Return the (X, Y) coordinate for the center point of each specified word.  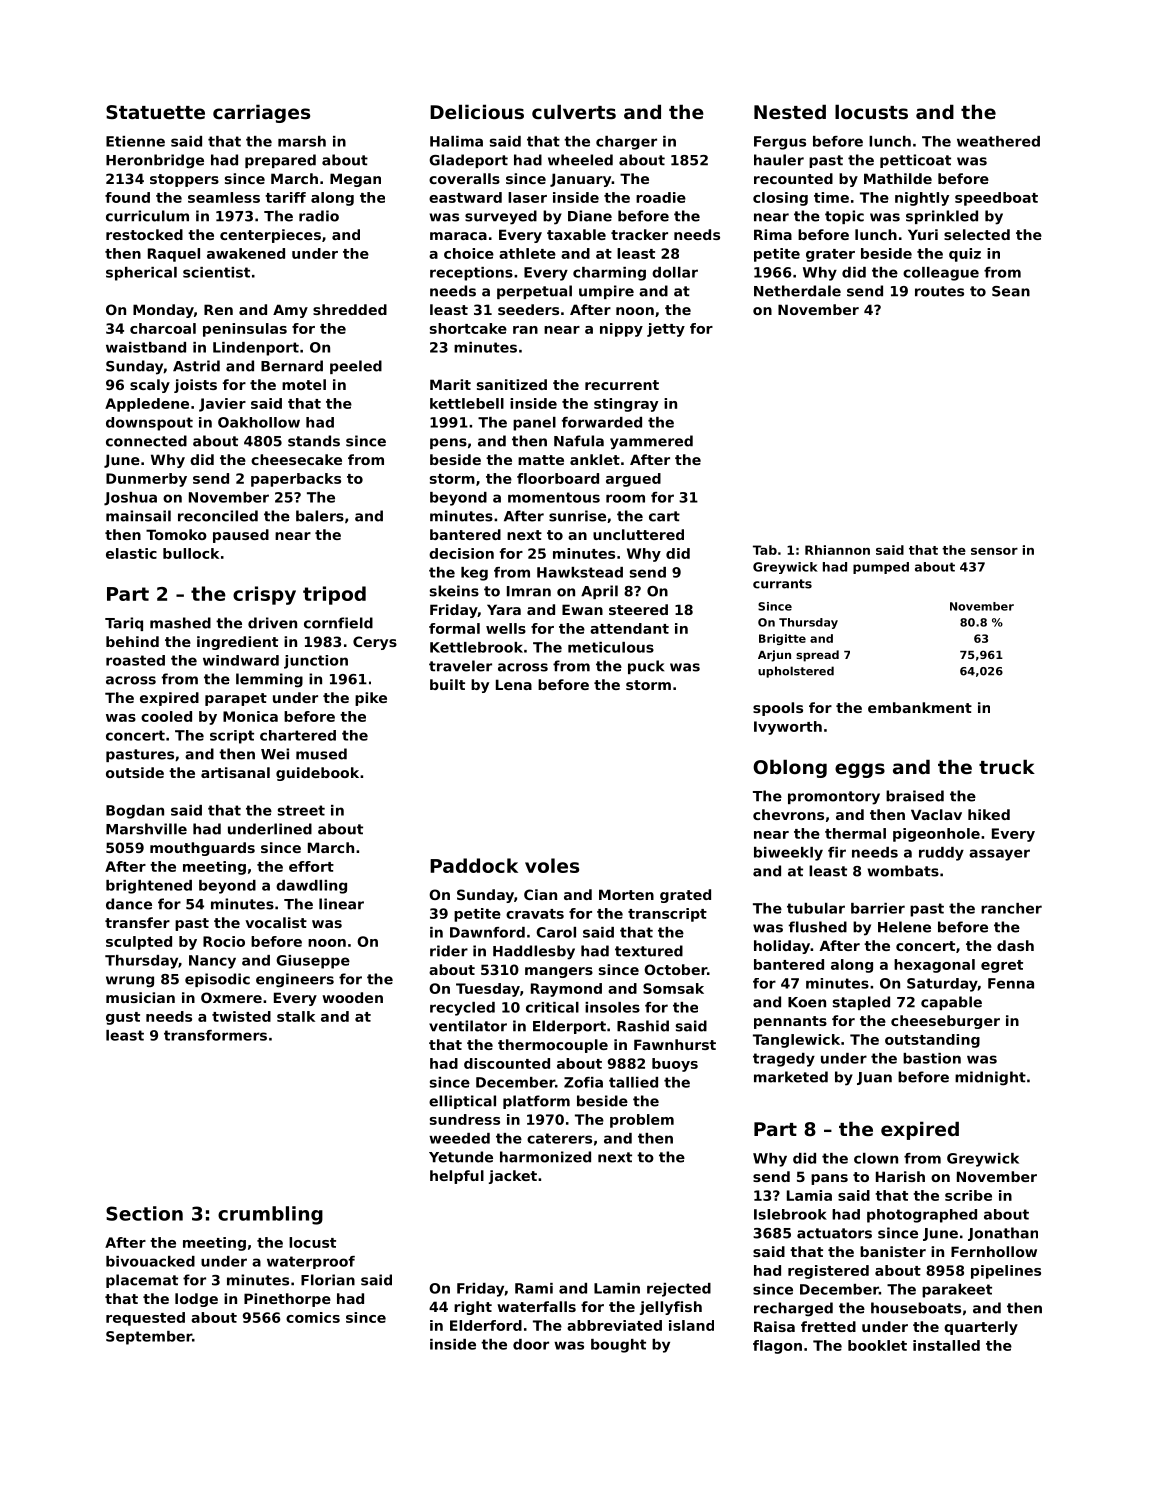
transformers (215, 1035)
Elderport (569, 1027)
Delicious (477, 112)
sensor (994, 551)
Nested (790, 111)
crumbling (270, 1215)
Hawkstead (580, 572)
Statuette (155, 112)
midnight (990, 1078)
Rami (534, 1288)
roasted (135, 660)
